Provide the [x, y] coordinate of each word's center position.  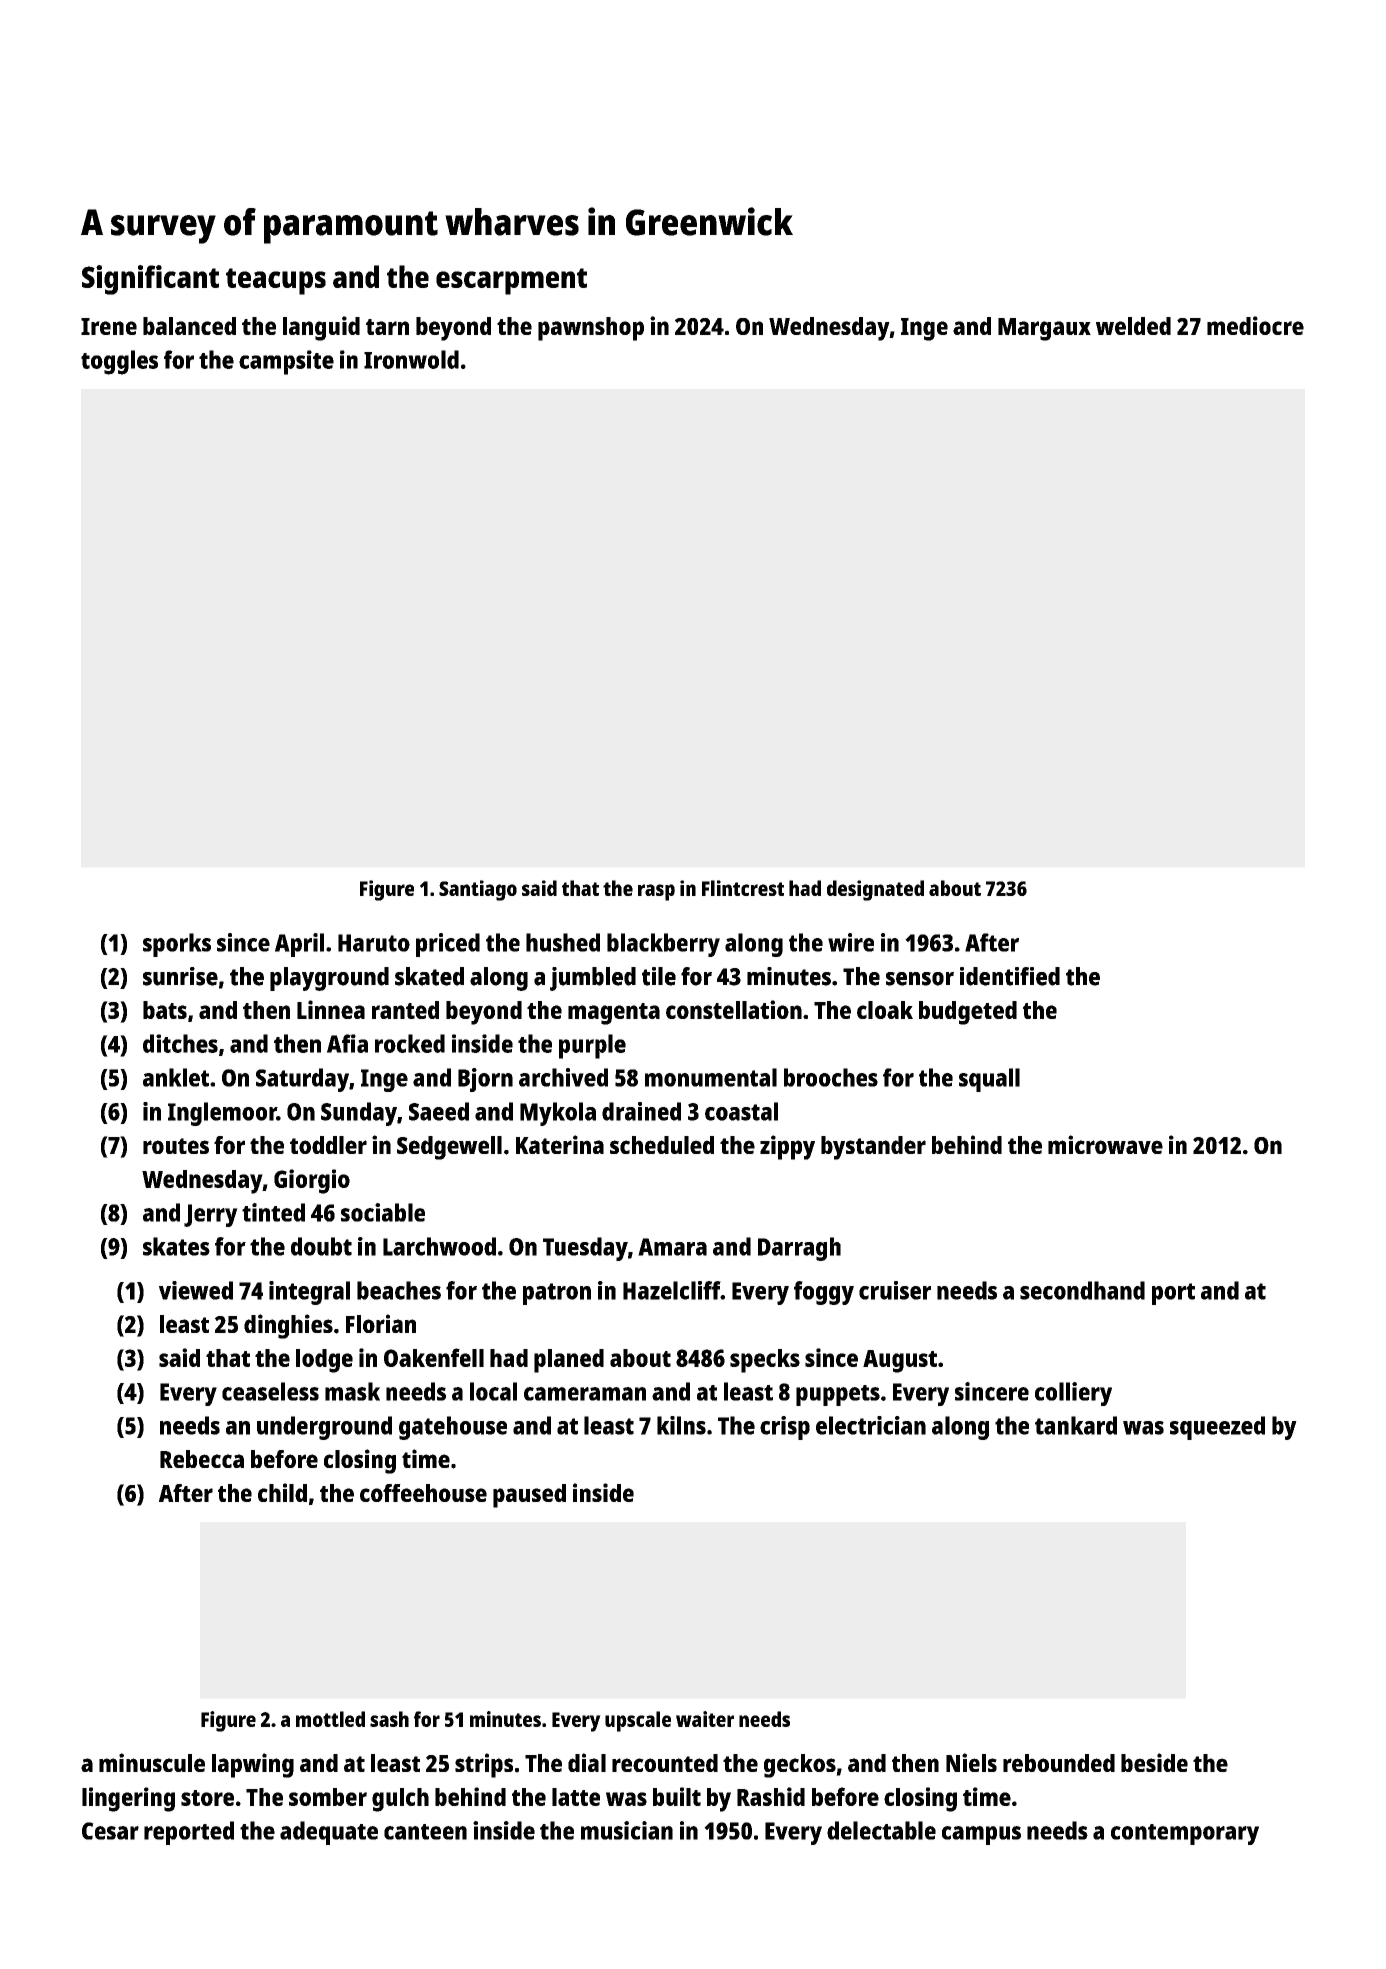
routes [176, 1146]
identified [1010, 976]
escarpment [511, 281]
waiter [705, 1719]
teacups [276, 281]
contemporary [1185, 1834]
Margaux [1044, 329]
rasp [656, 892]
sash [389, 1719]
